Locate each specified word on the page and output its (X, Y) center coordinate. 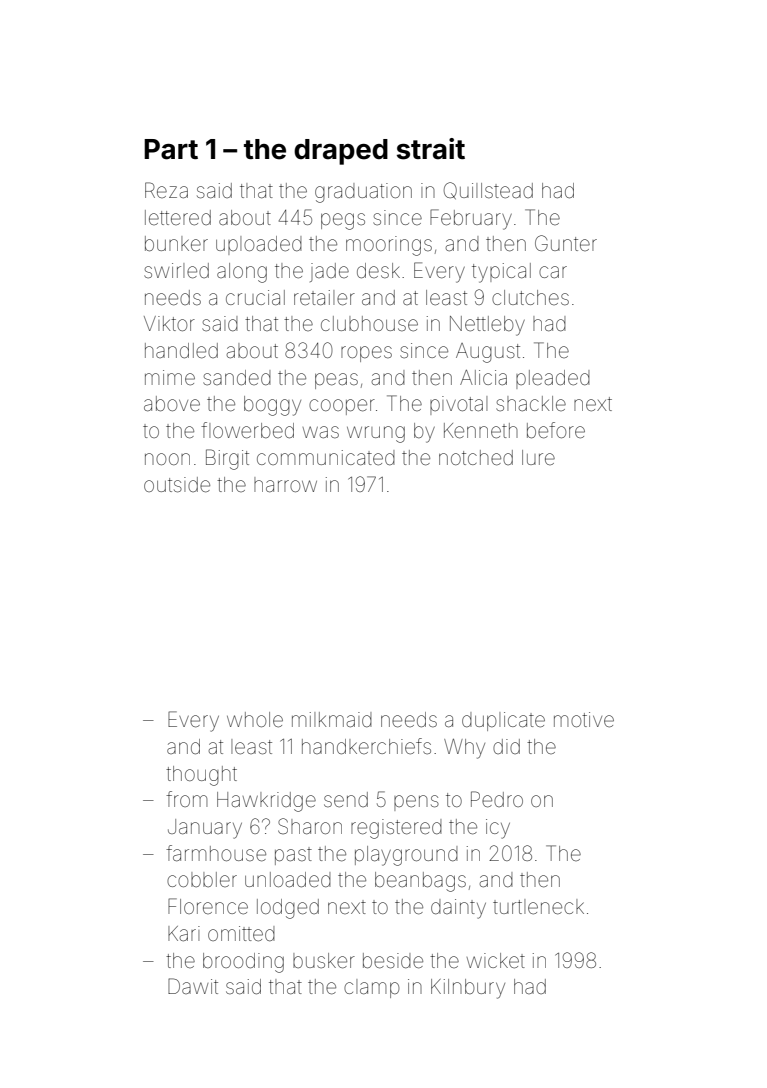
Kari (184, 933)
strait (431, 149)
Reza (166, 190)
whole (255, 719)
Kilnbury (468, 989)
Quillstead (488, 190)
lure (538, 457)
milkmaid (332, 719)
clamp (372, 988)
